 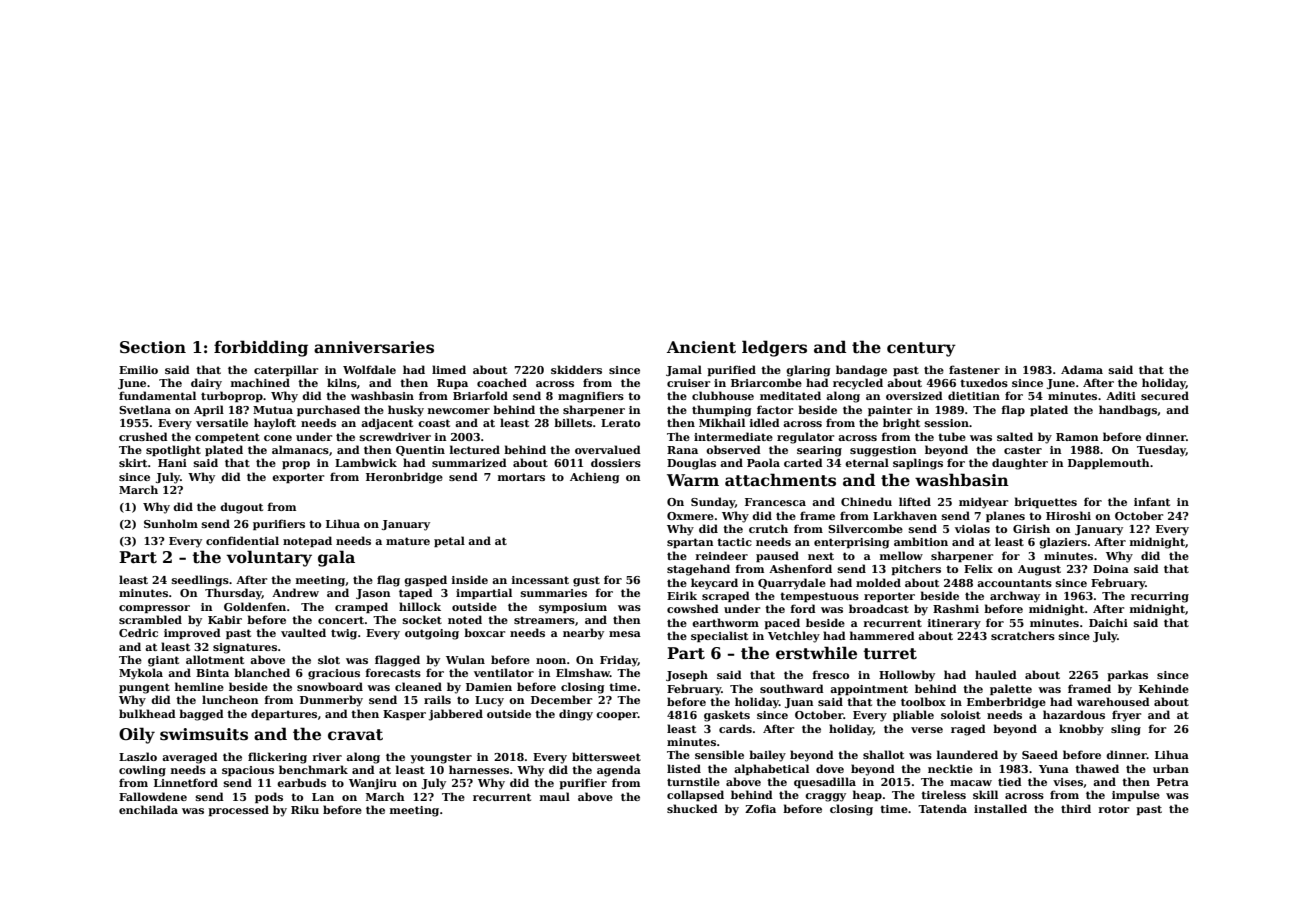 What do you see at coordinates (1063, 543) in the document?
I see `glaziers` at bounding box center [1063, 543].
